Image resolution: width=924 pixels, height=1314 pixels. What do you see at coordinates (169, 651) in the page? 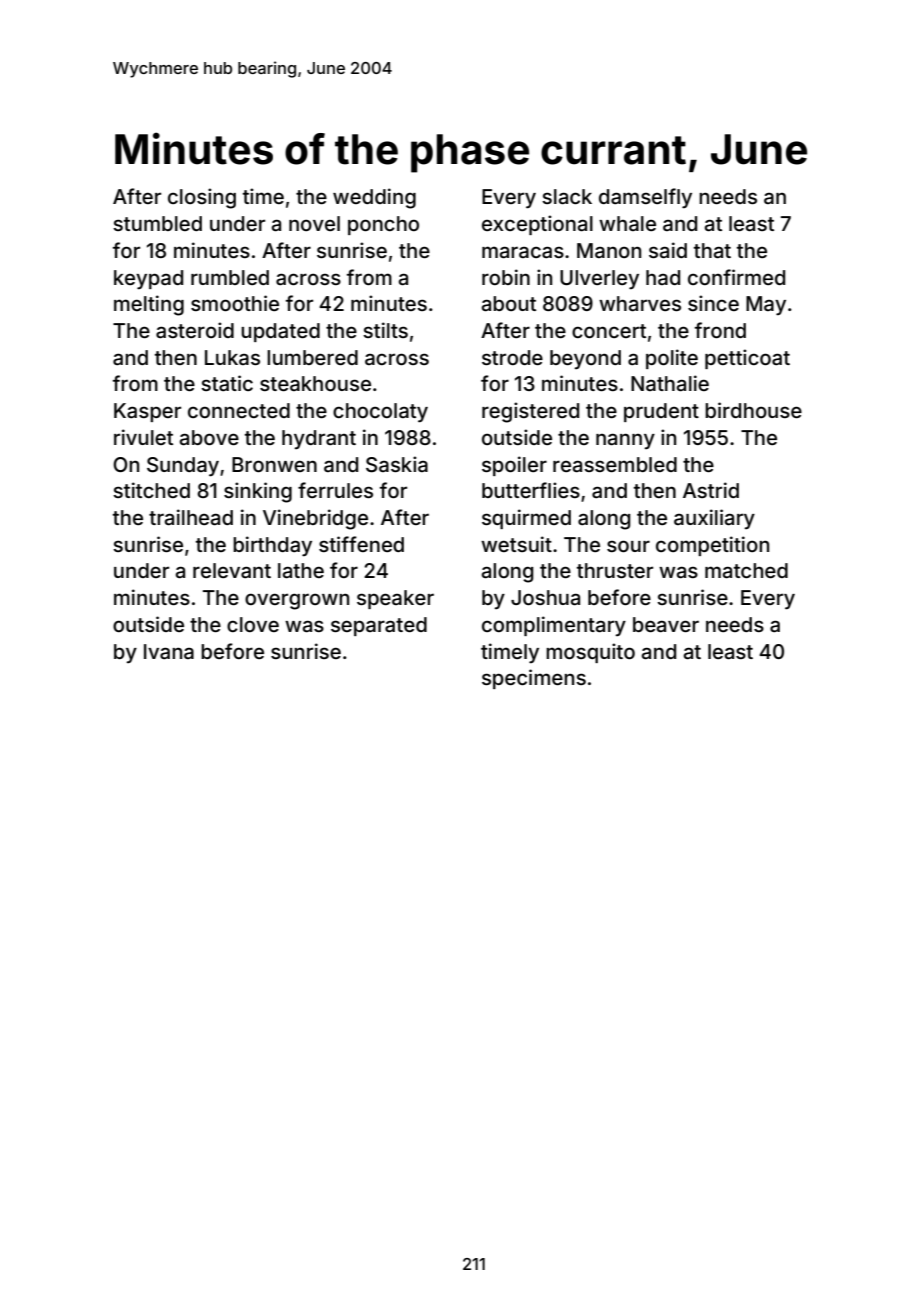
I see `Ivana` at bounding box center [169, 651].
